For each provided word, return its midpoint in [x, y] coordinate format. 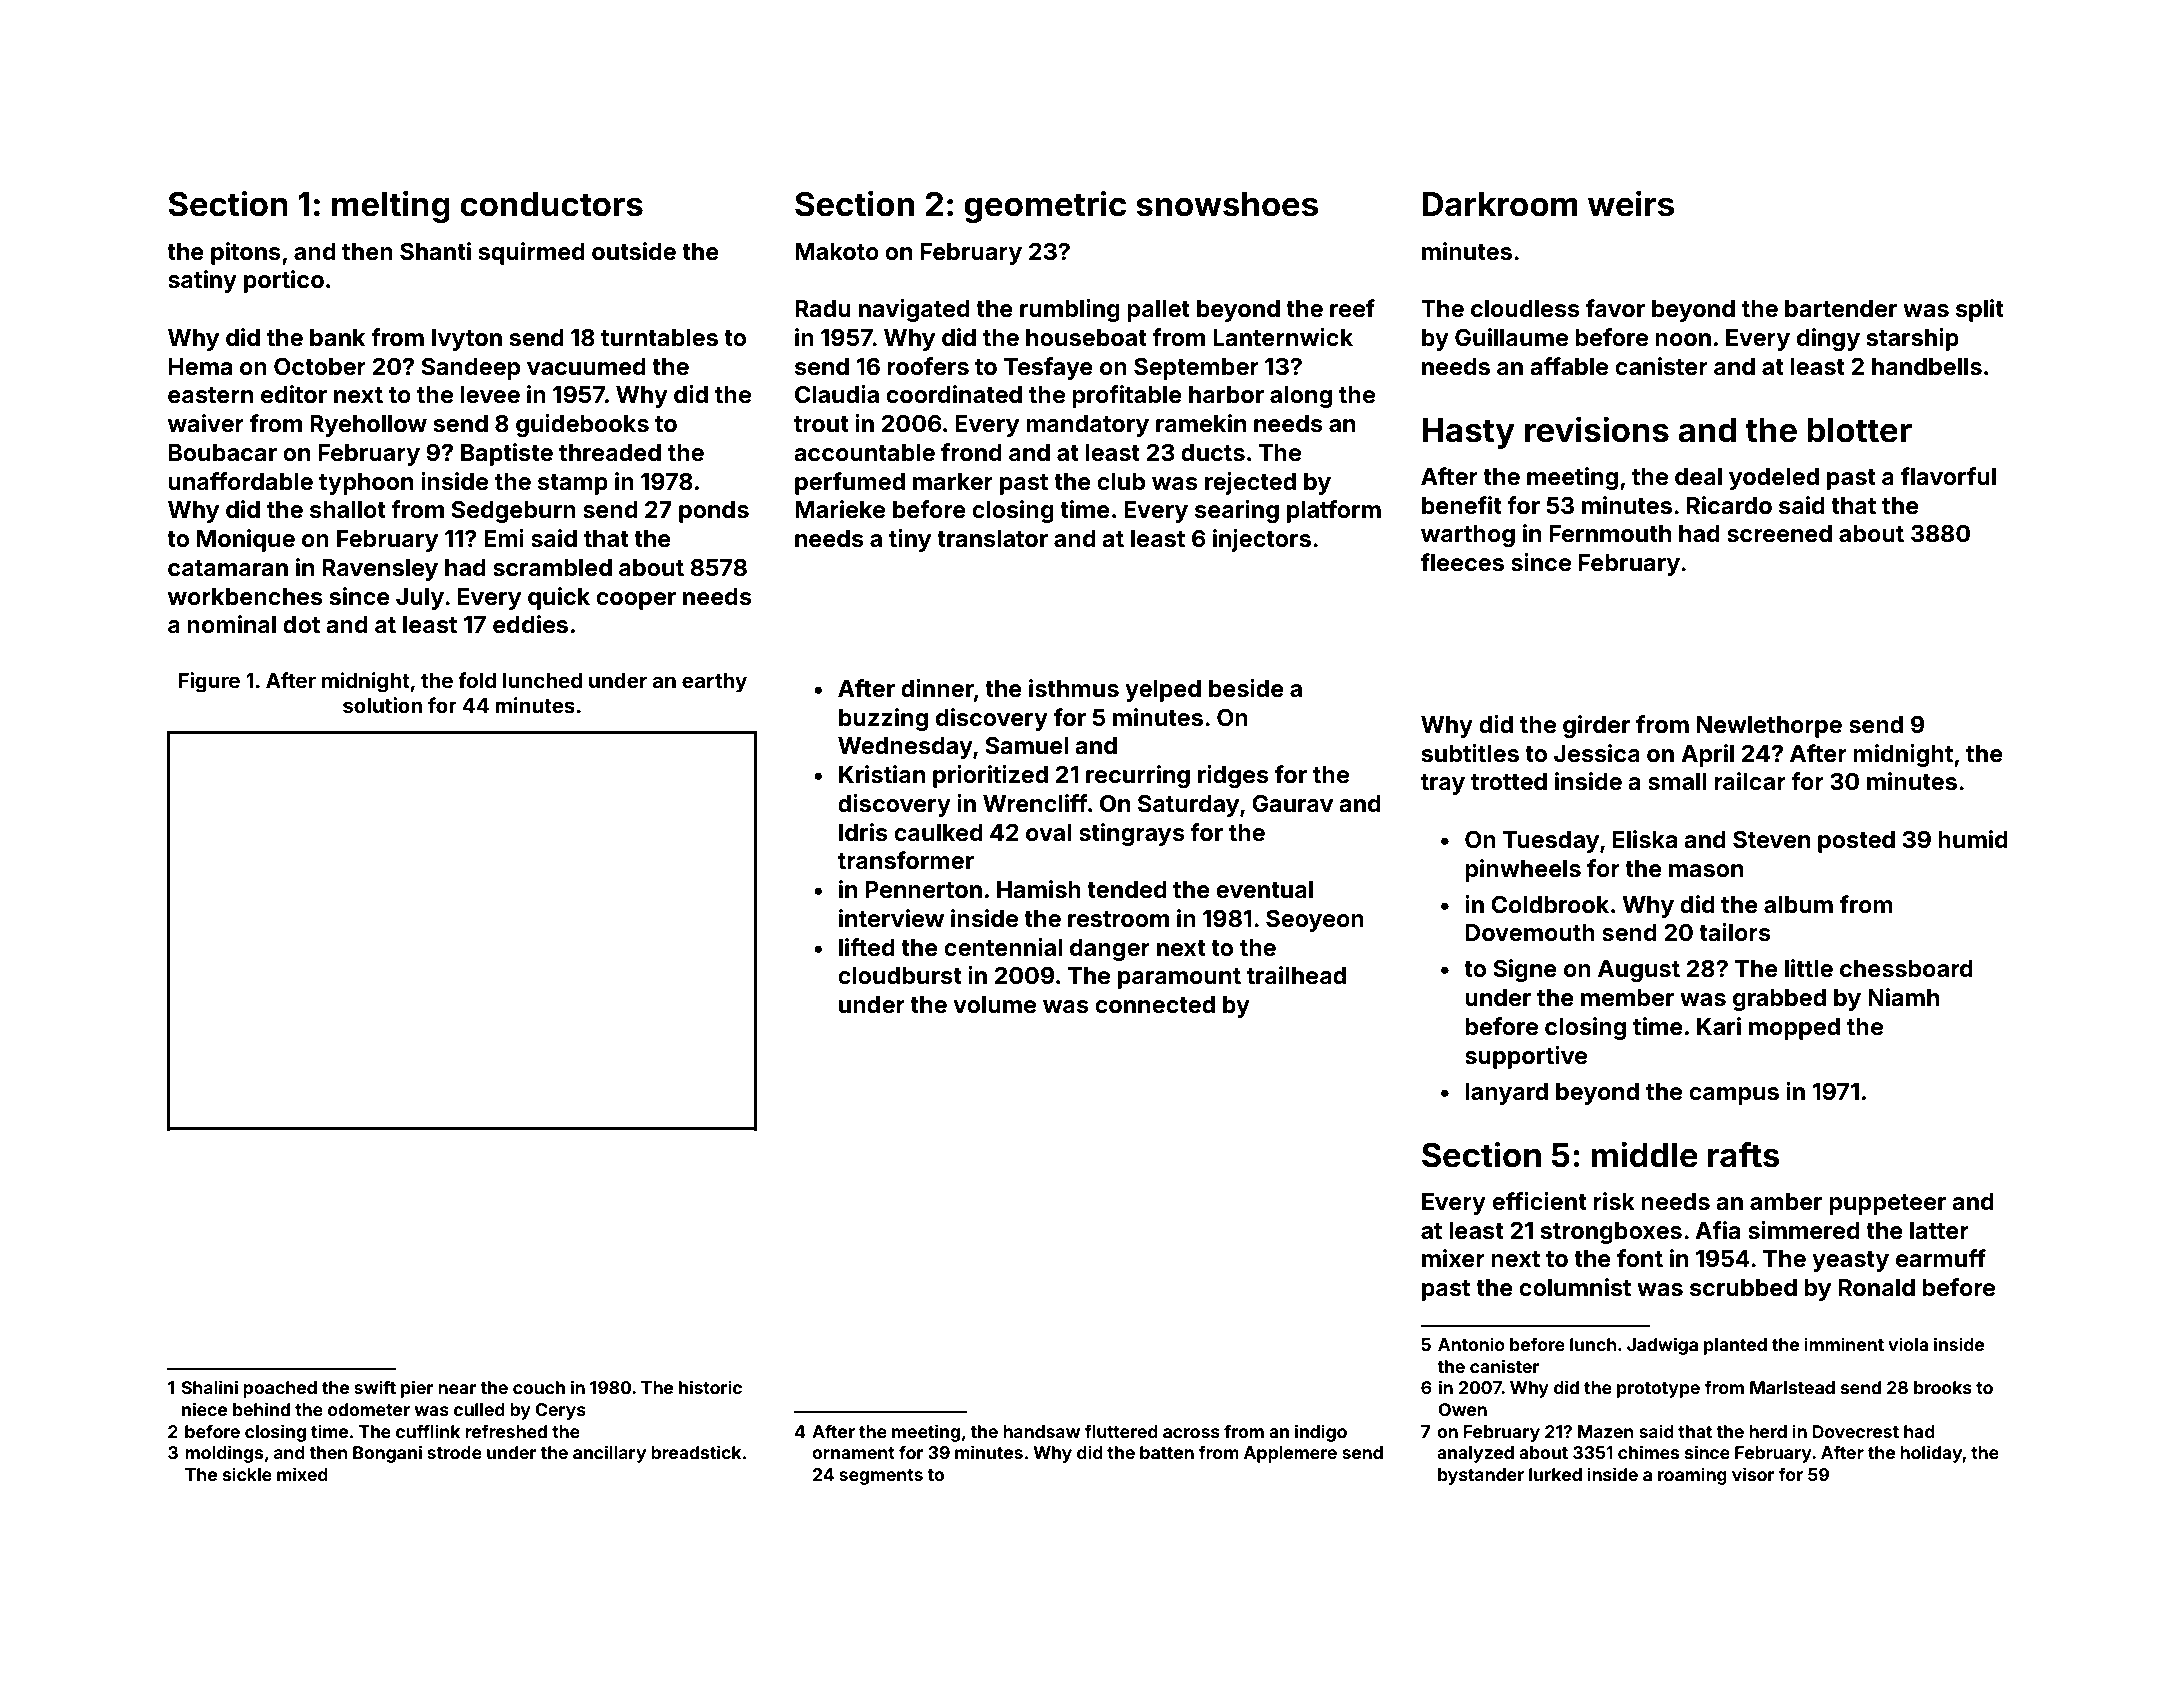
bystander [1481, 1476]
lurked [1555, 1474]
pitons [246, 253]
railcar [1750, 781]
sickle [247, 1474]
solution [382, 705]
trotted [1509, 782]
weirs [1631, 204]
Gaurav [1292, 804]
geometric [1045, 207]
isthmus [1074, 688]
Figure [209, 682]
